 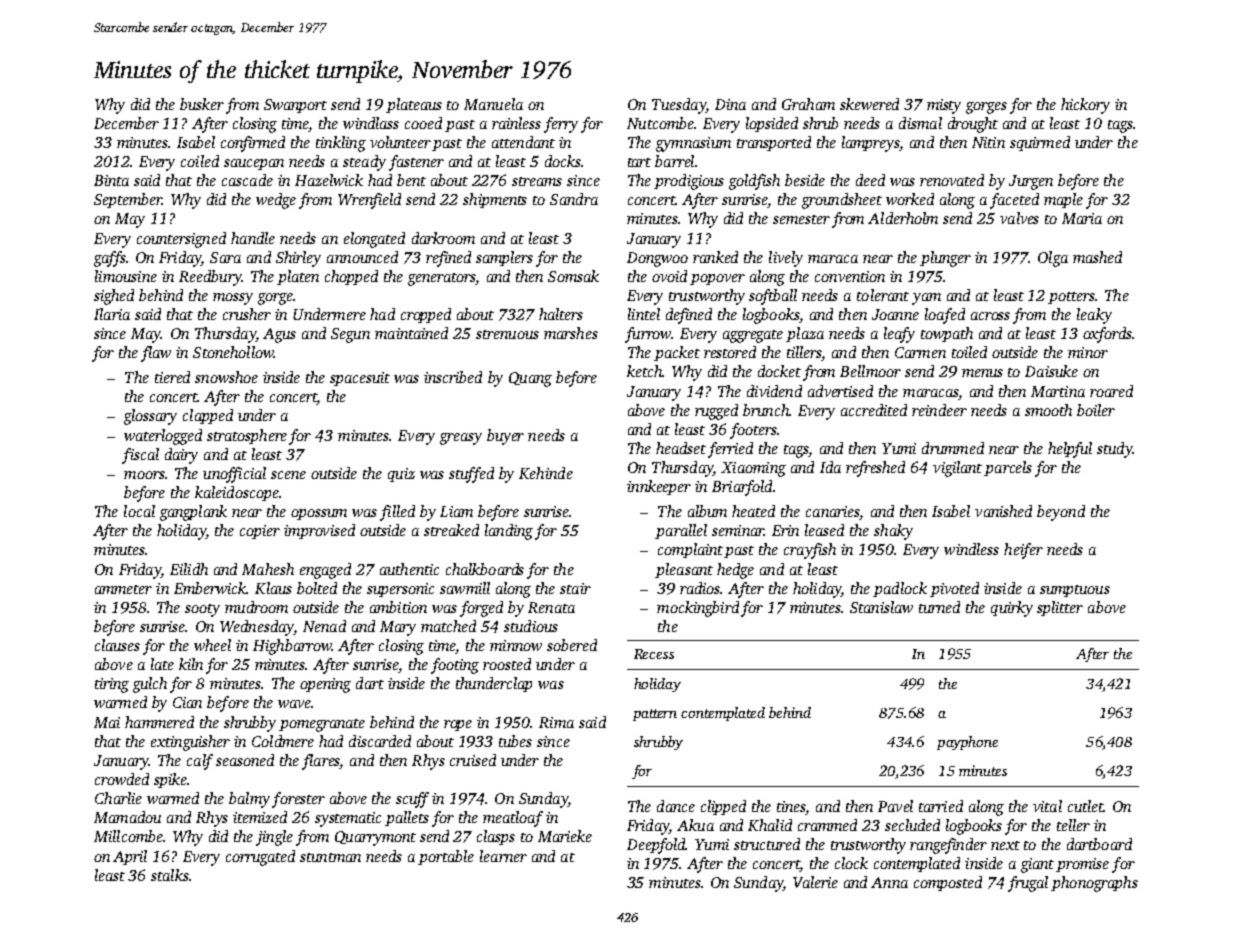 I want to click on clauses, so click(x=117, y=645).
